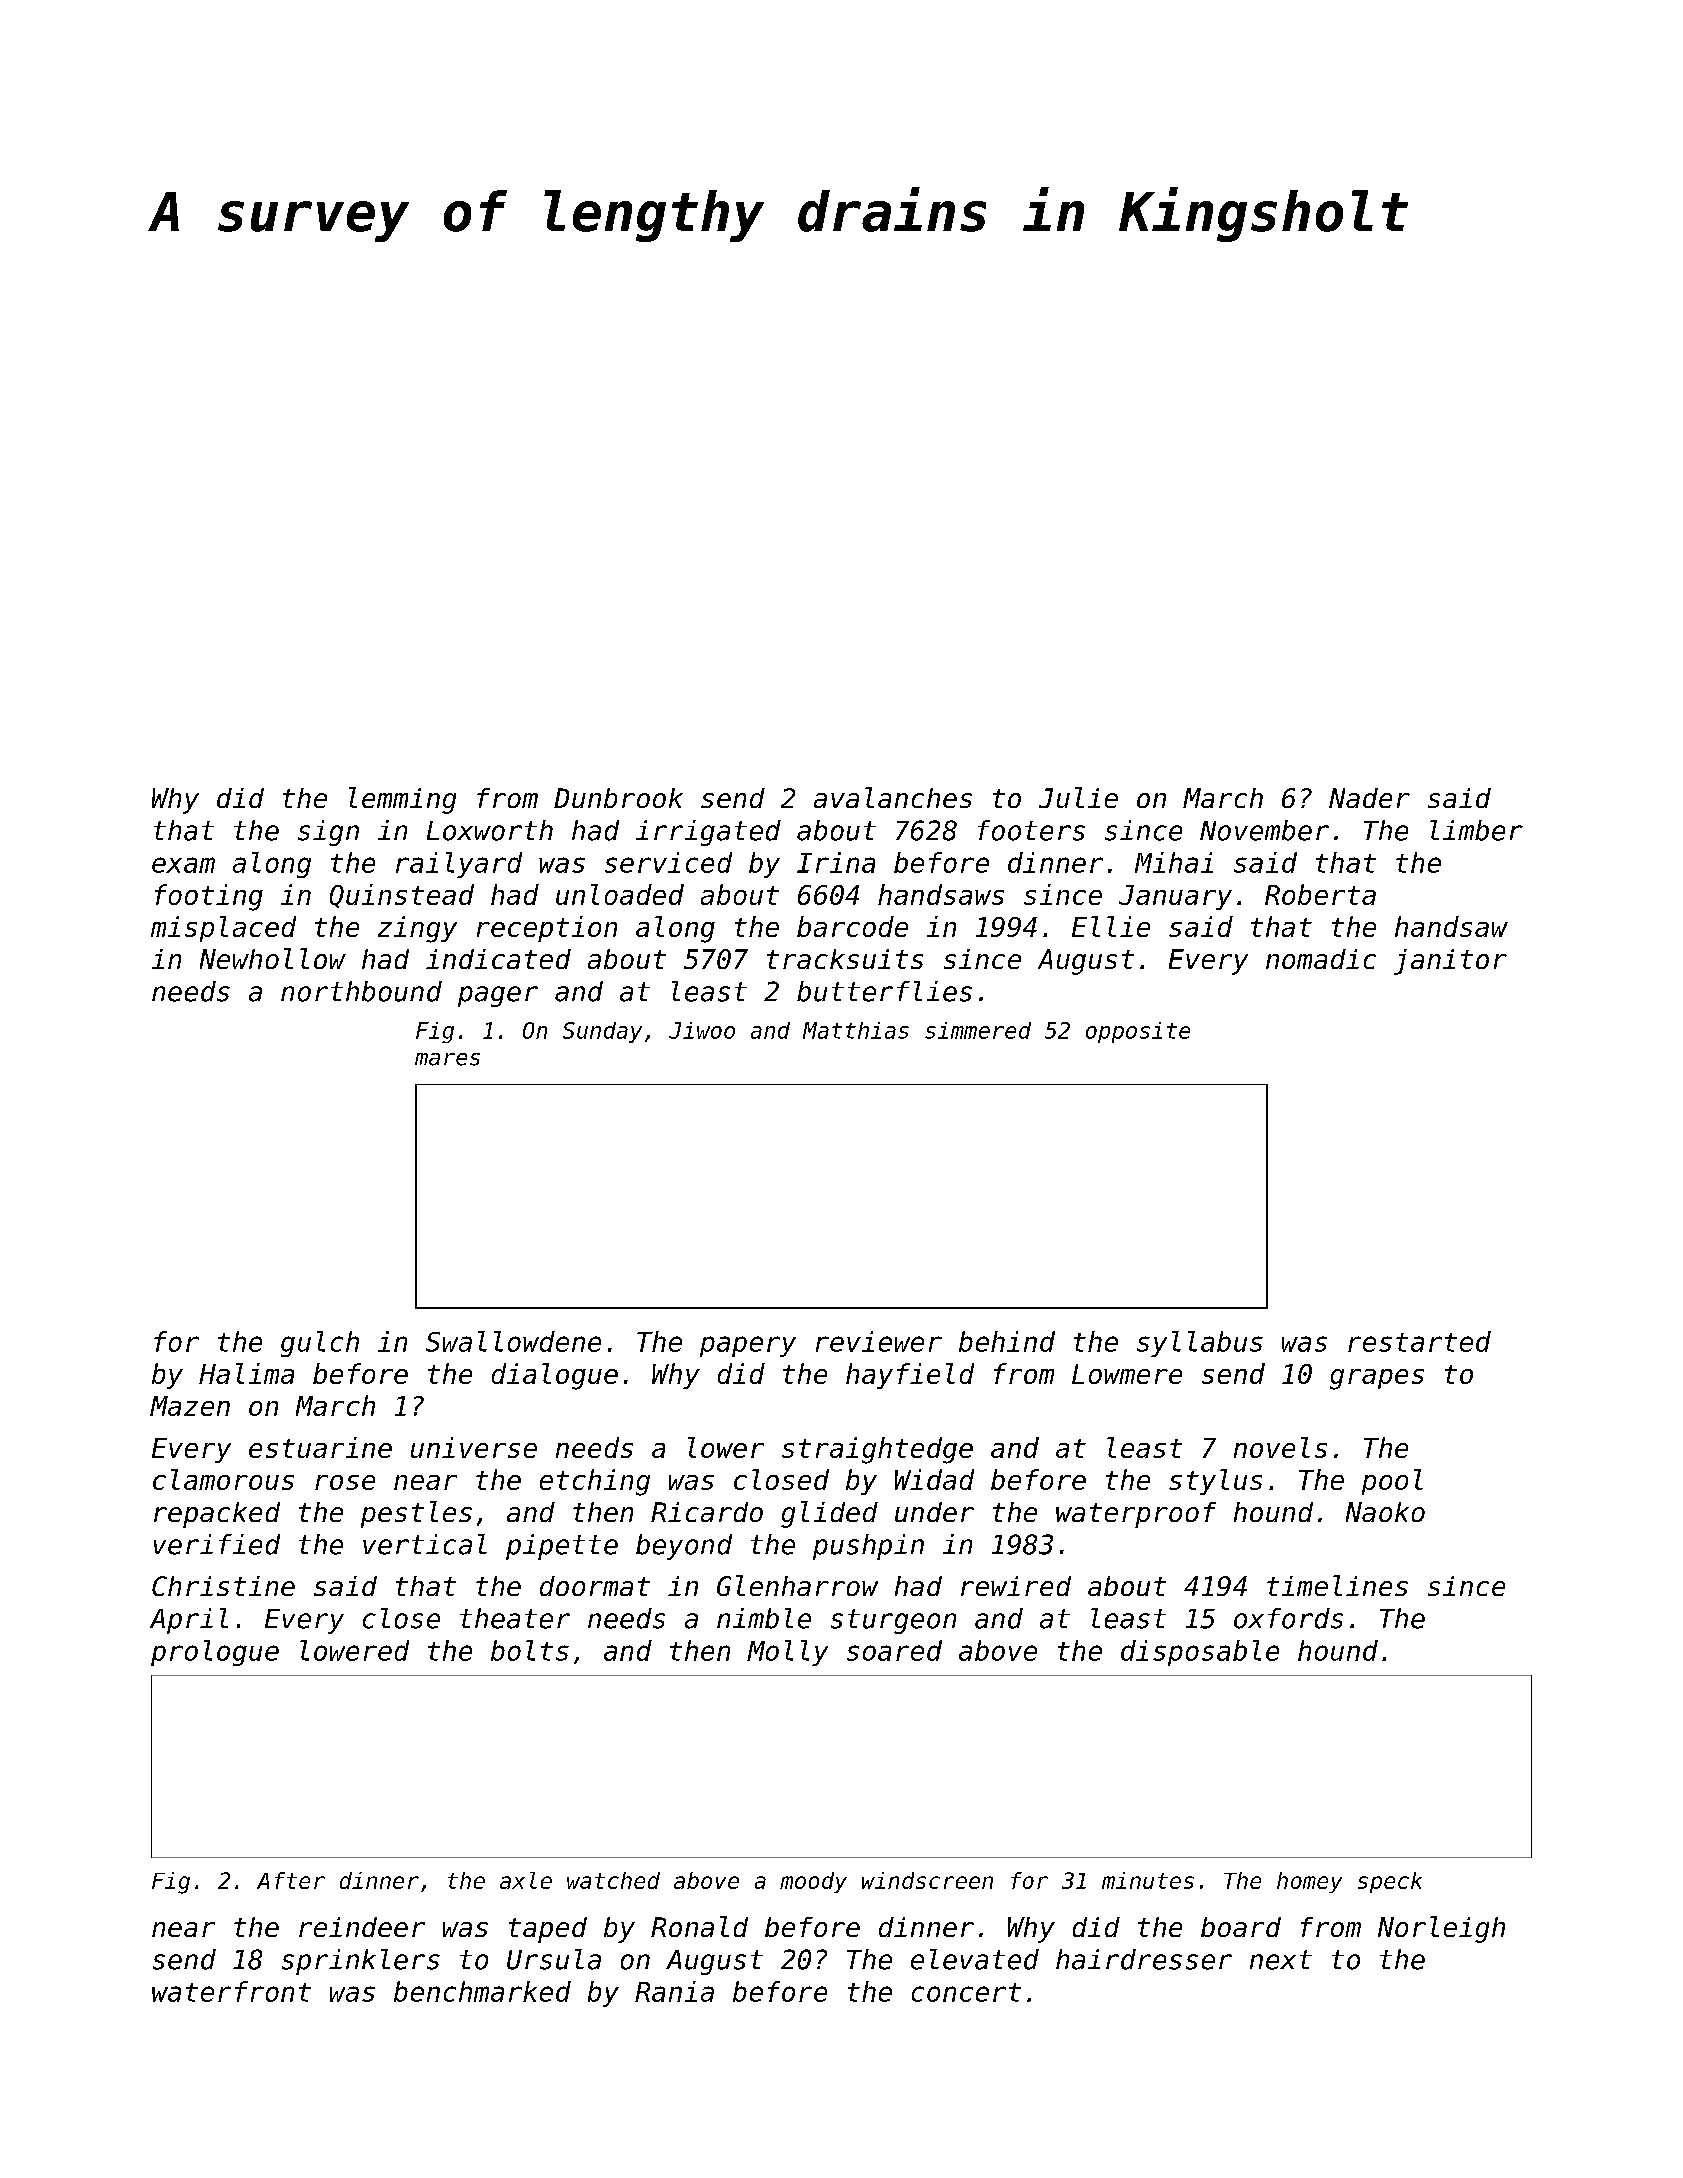  Describe the element at coordinates (613, 1880) in the screenshot. I see `watched` at that location.
